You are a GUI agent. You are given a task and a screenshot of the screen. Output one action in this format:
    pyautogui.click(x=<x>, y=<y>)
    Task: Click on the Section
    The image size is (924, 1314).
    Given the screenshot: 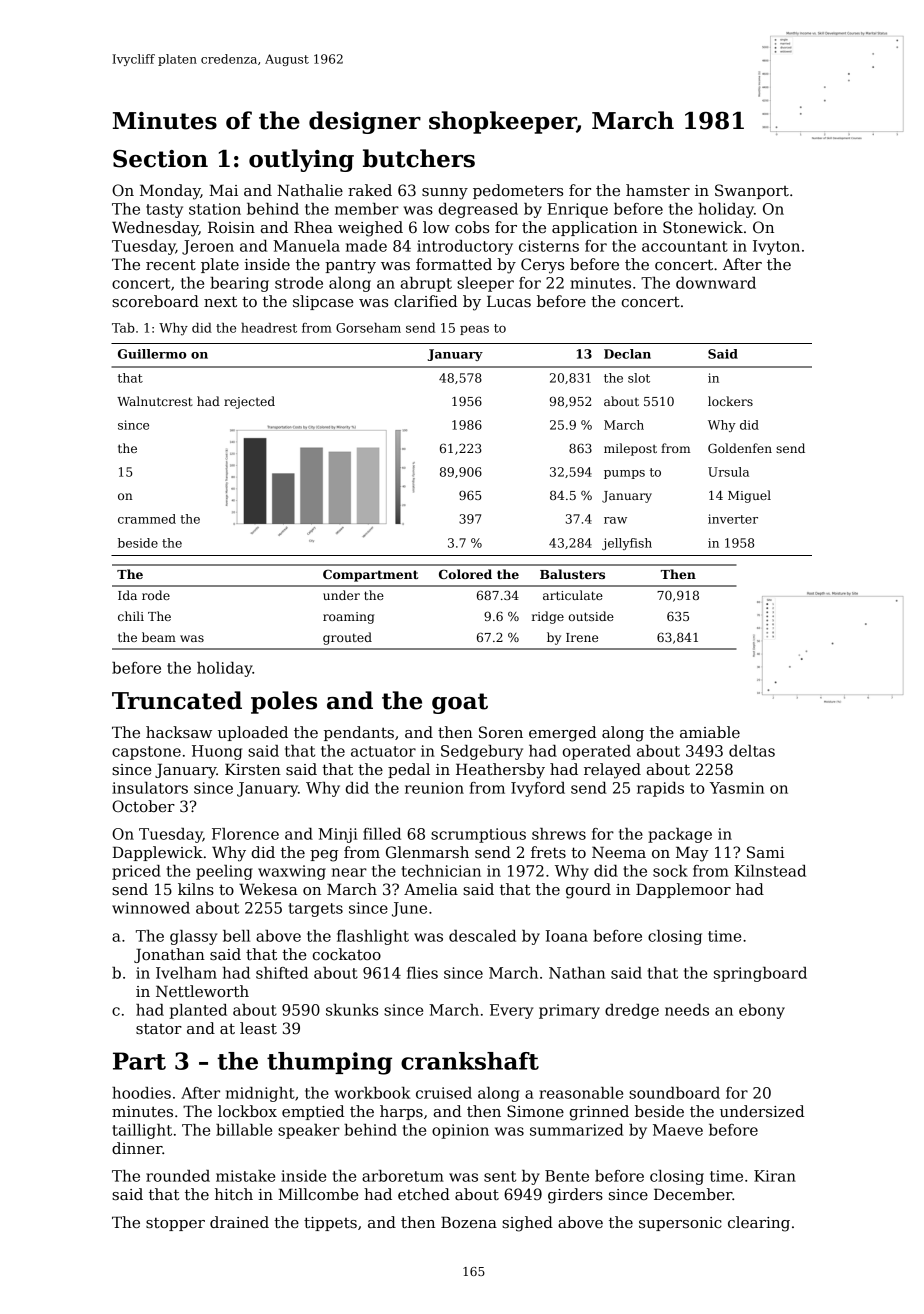 What is the action you would take?
    pyautogui.click(x=160, y=159)
